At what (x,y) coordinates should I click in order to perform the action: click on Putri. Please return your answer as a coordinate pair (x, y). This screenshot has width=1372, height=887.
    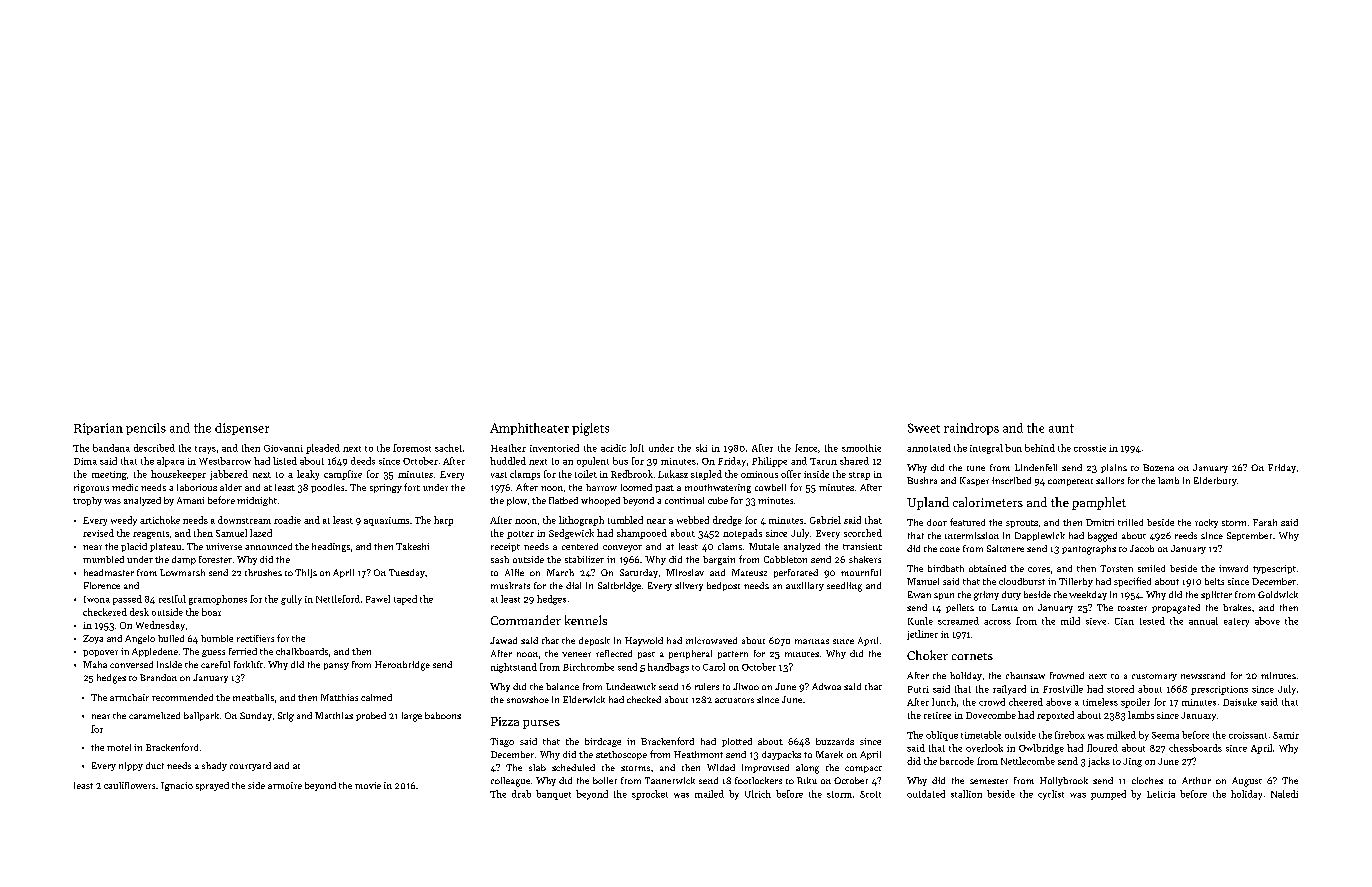
    Looking at the image, I should click on (918, 689).
